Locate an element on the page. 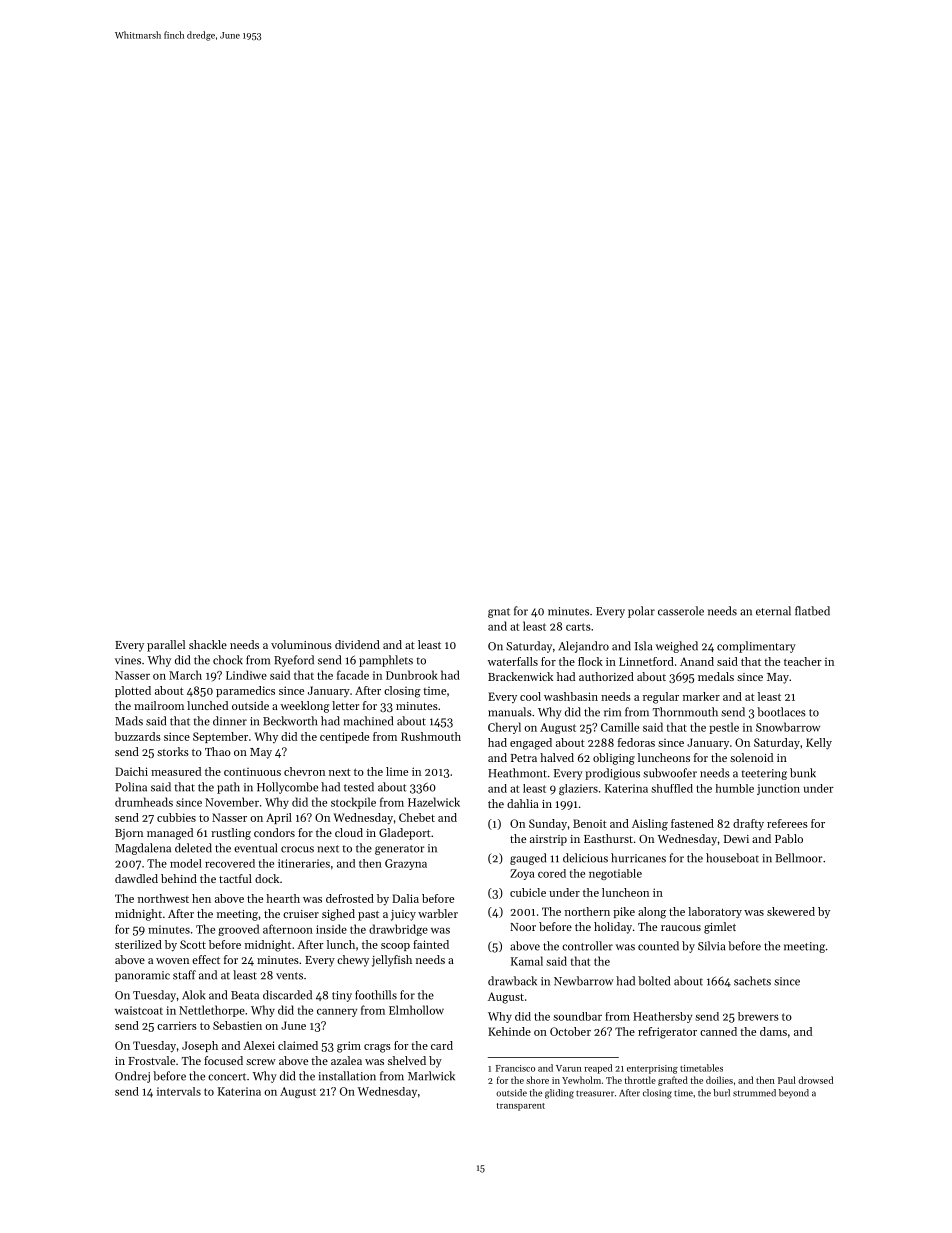 This document has width=952, height=1233. transparent is located at coordinates (521, 1107).
